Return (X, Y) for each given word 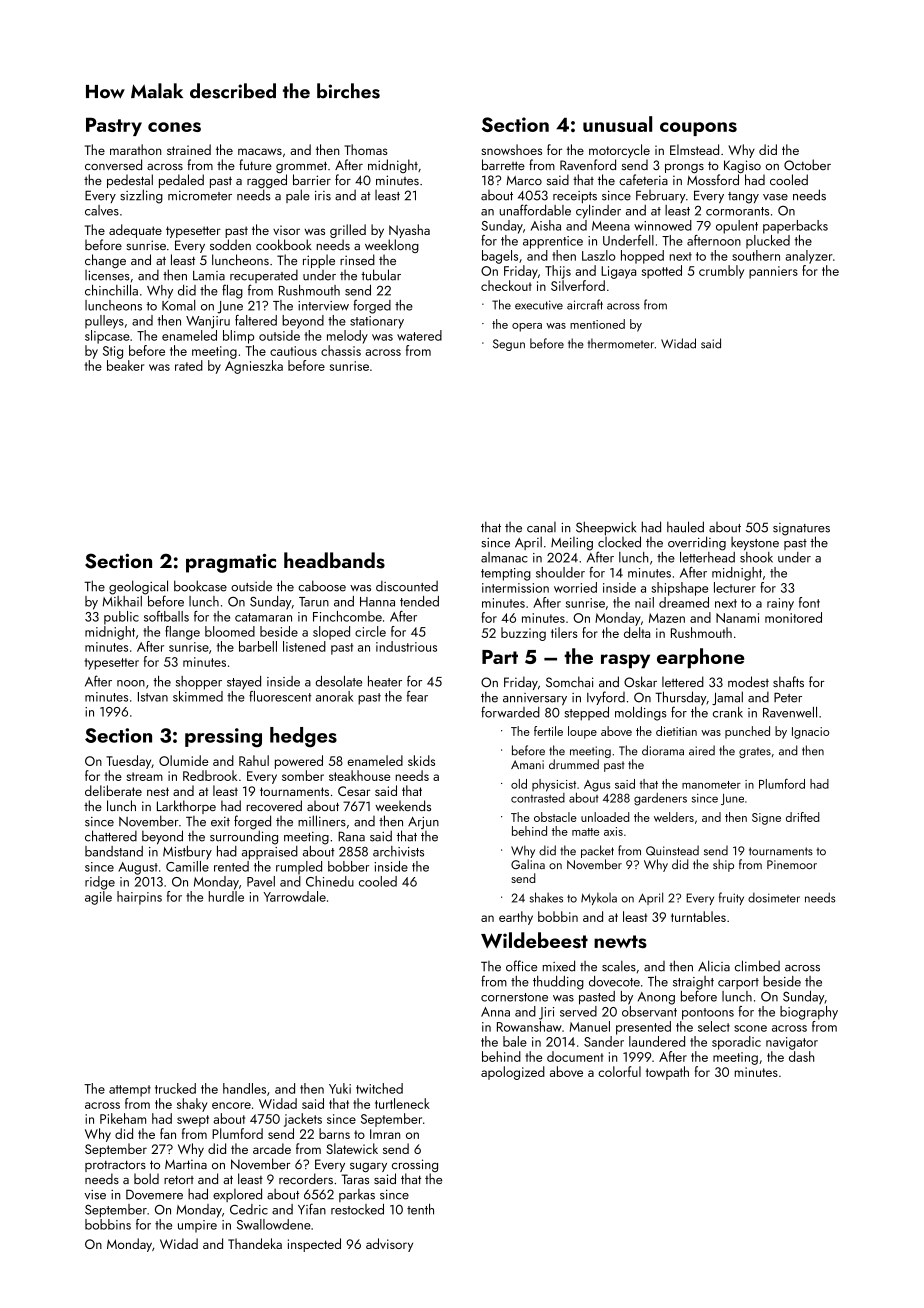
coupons (698, 129)
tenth (420, 1209)
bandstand (114, 851)
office (521, 966)
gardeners (660, 799)
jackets (303, 1120)
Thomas (366, 149)
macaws (260, 151)
